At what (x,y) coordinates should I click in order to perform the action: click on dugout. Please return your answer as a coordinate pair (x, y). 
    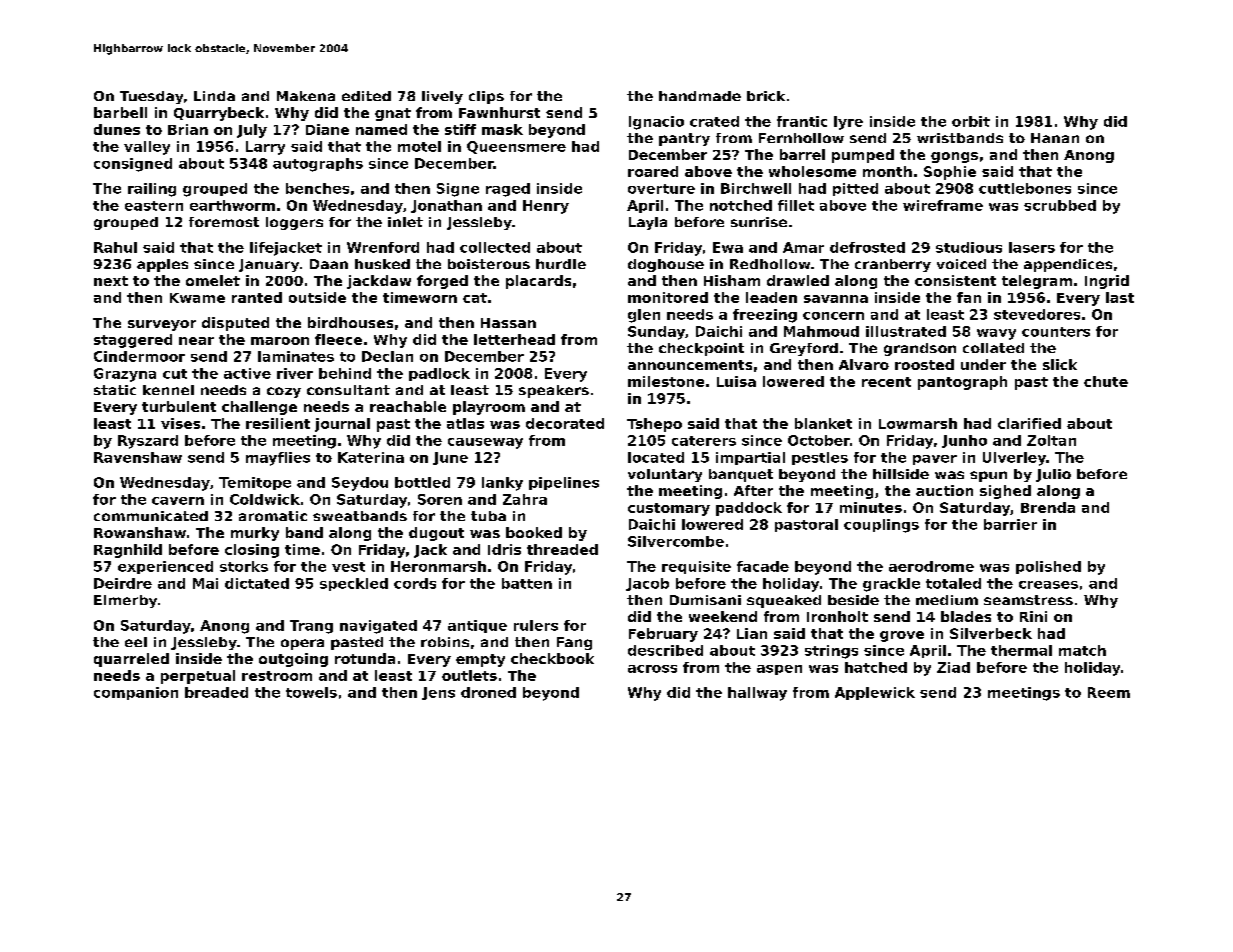
    Looking at the image, I should click on (436, 534).
